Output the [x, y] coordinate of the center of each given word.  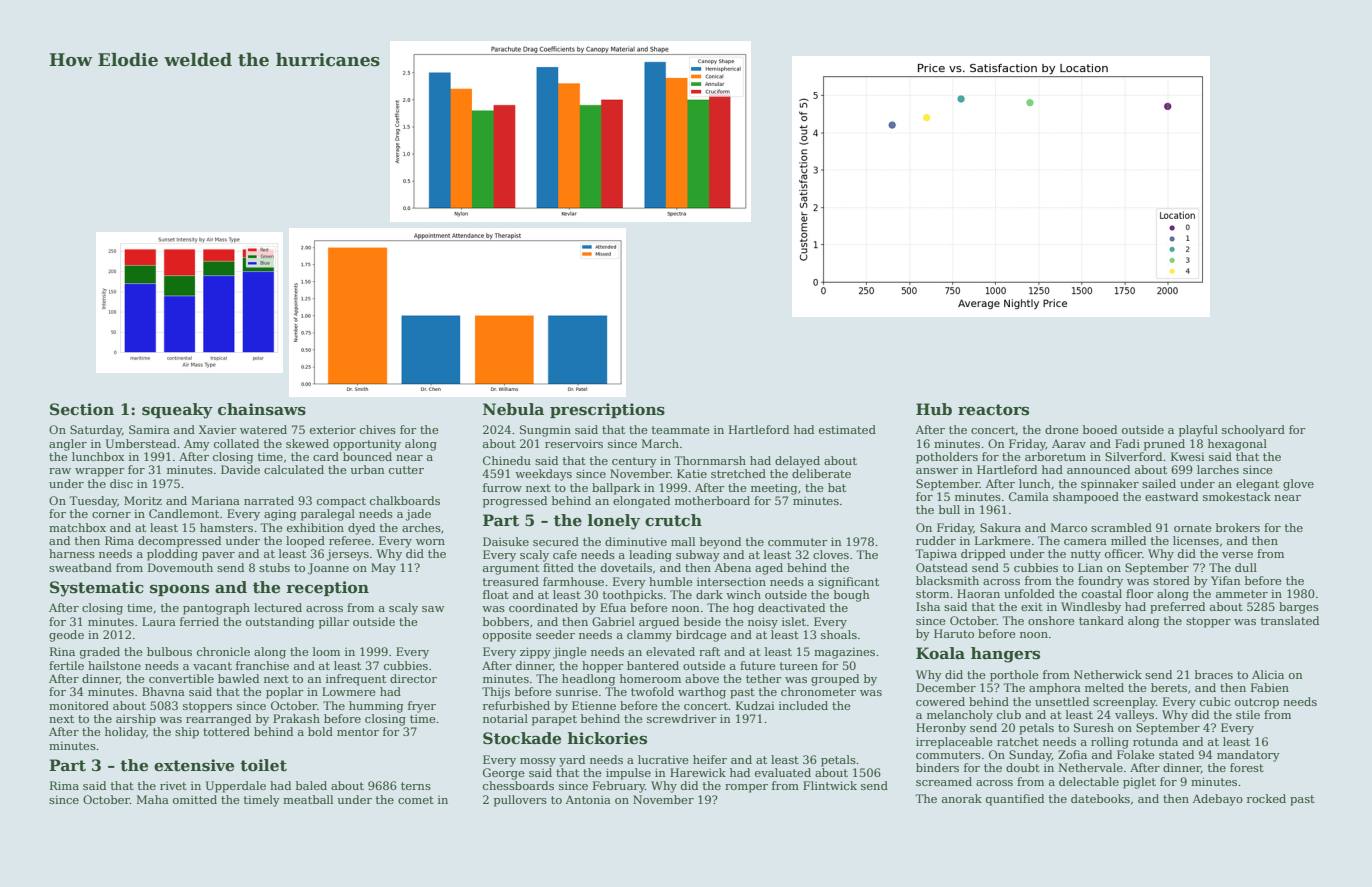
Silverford [1133, 456]
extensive [194, 765]
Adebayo [1217, 800]
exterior [333, 429]
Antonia [588, 799]
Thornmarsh [710, 460]
